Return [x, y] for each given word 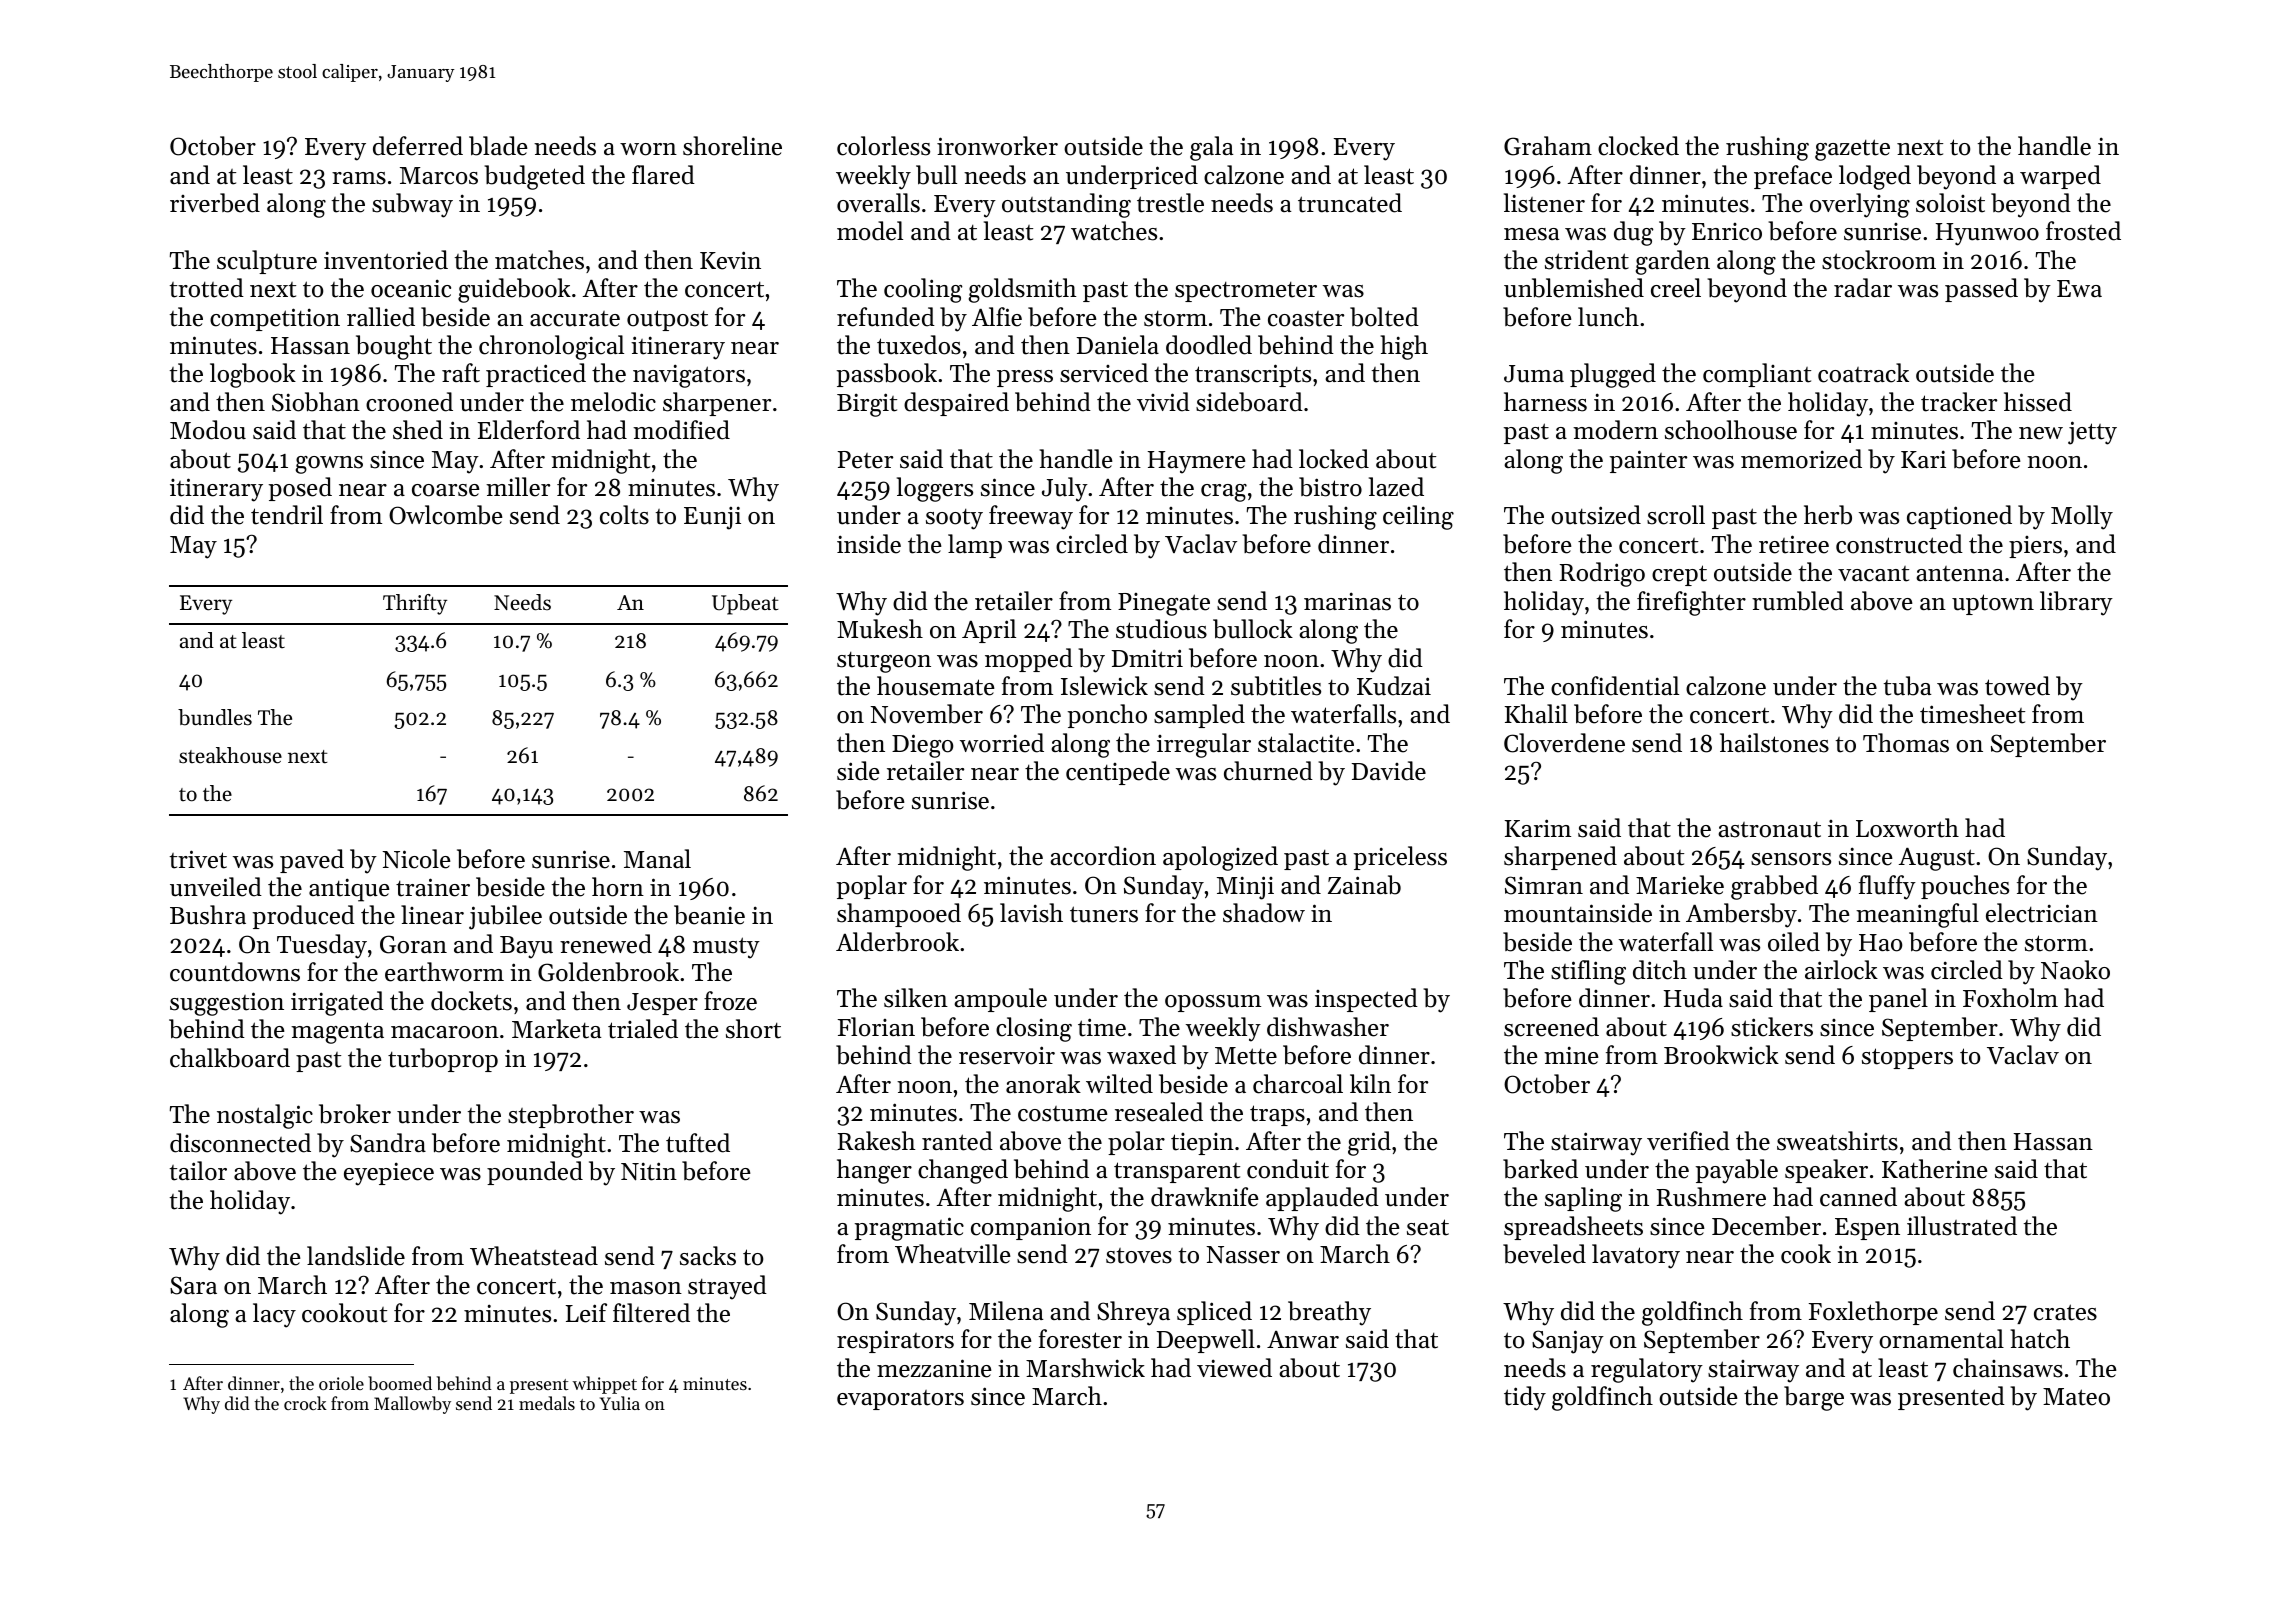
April [989, 631]
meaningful [1917, 915]
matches [539, 260]
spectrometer [1246, 292]
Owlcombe [446, 515]
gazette [1852, 150]
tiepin [1202, 1144]
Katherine [1935, 1169]
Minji [1245, 888]
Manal [657, 858]
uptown [1993, 604]
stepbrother [571, 1116]
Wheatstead [534, 1256]
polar [1136, 1143]
